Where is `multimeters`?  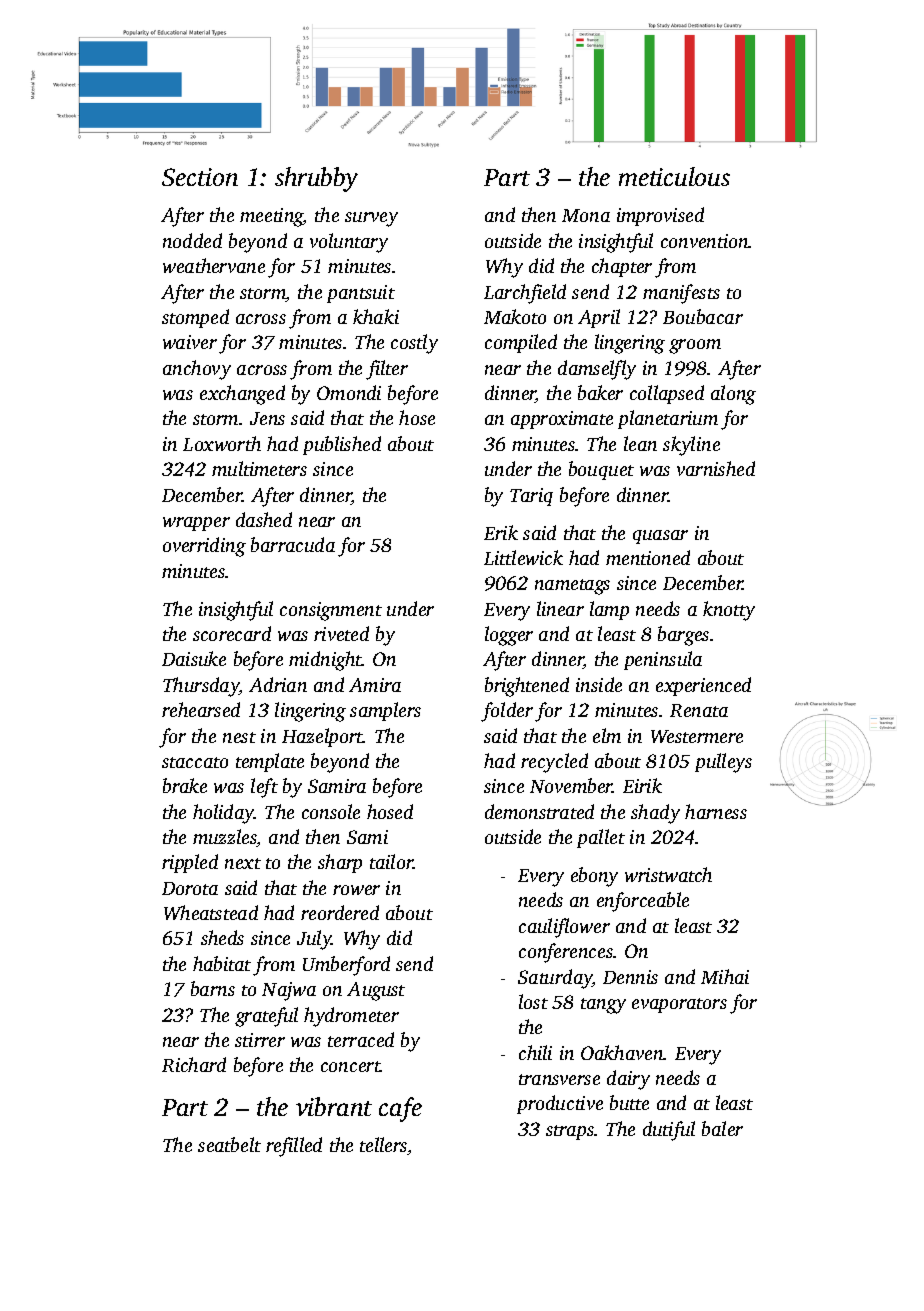
multimeters is located at coordinates (259, 468).
